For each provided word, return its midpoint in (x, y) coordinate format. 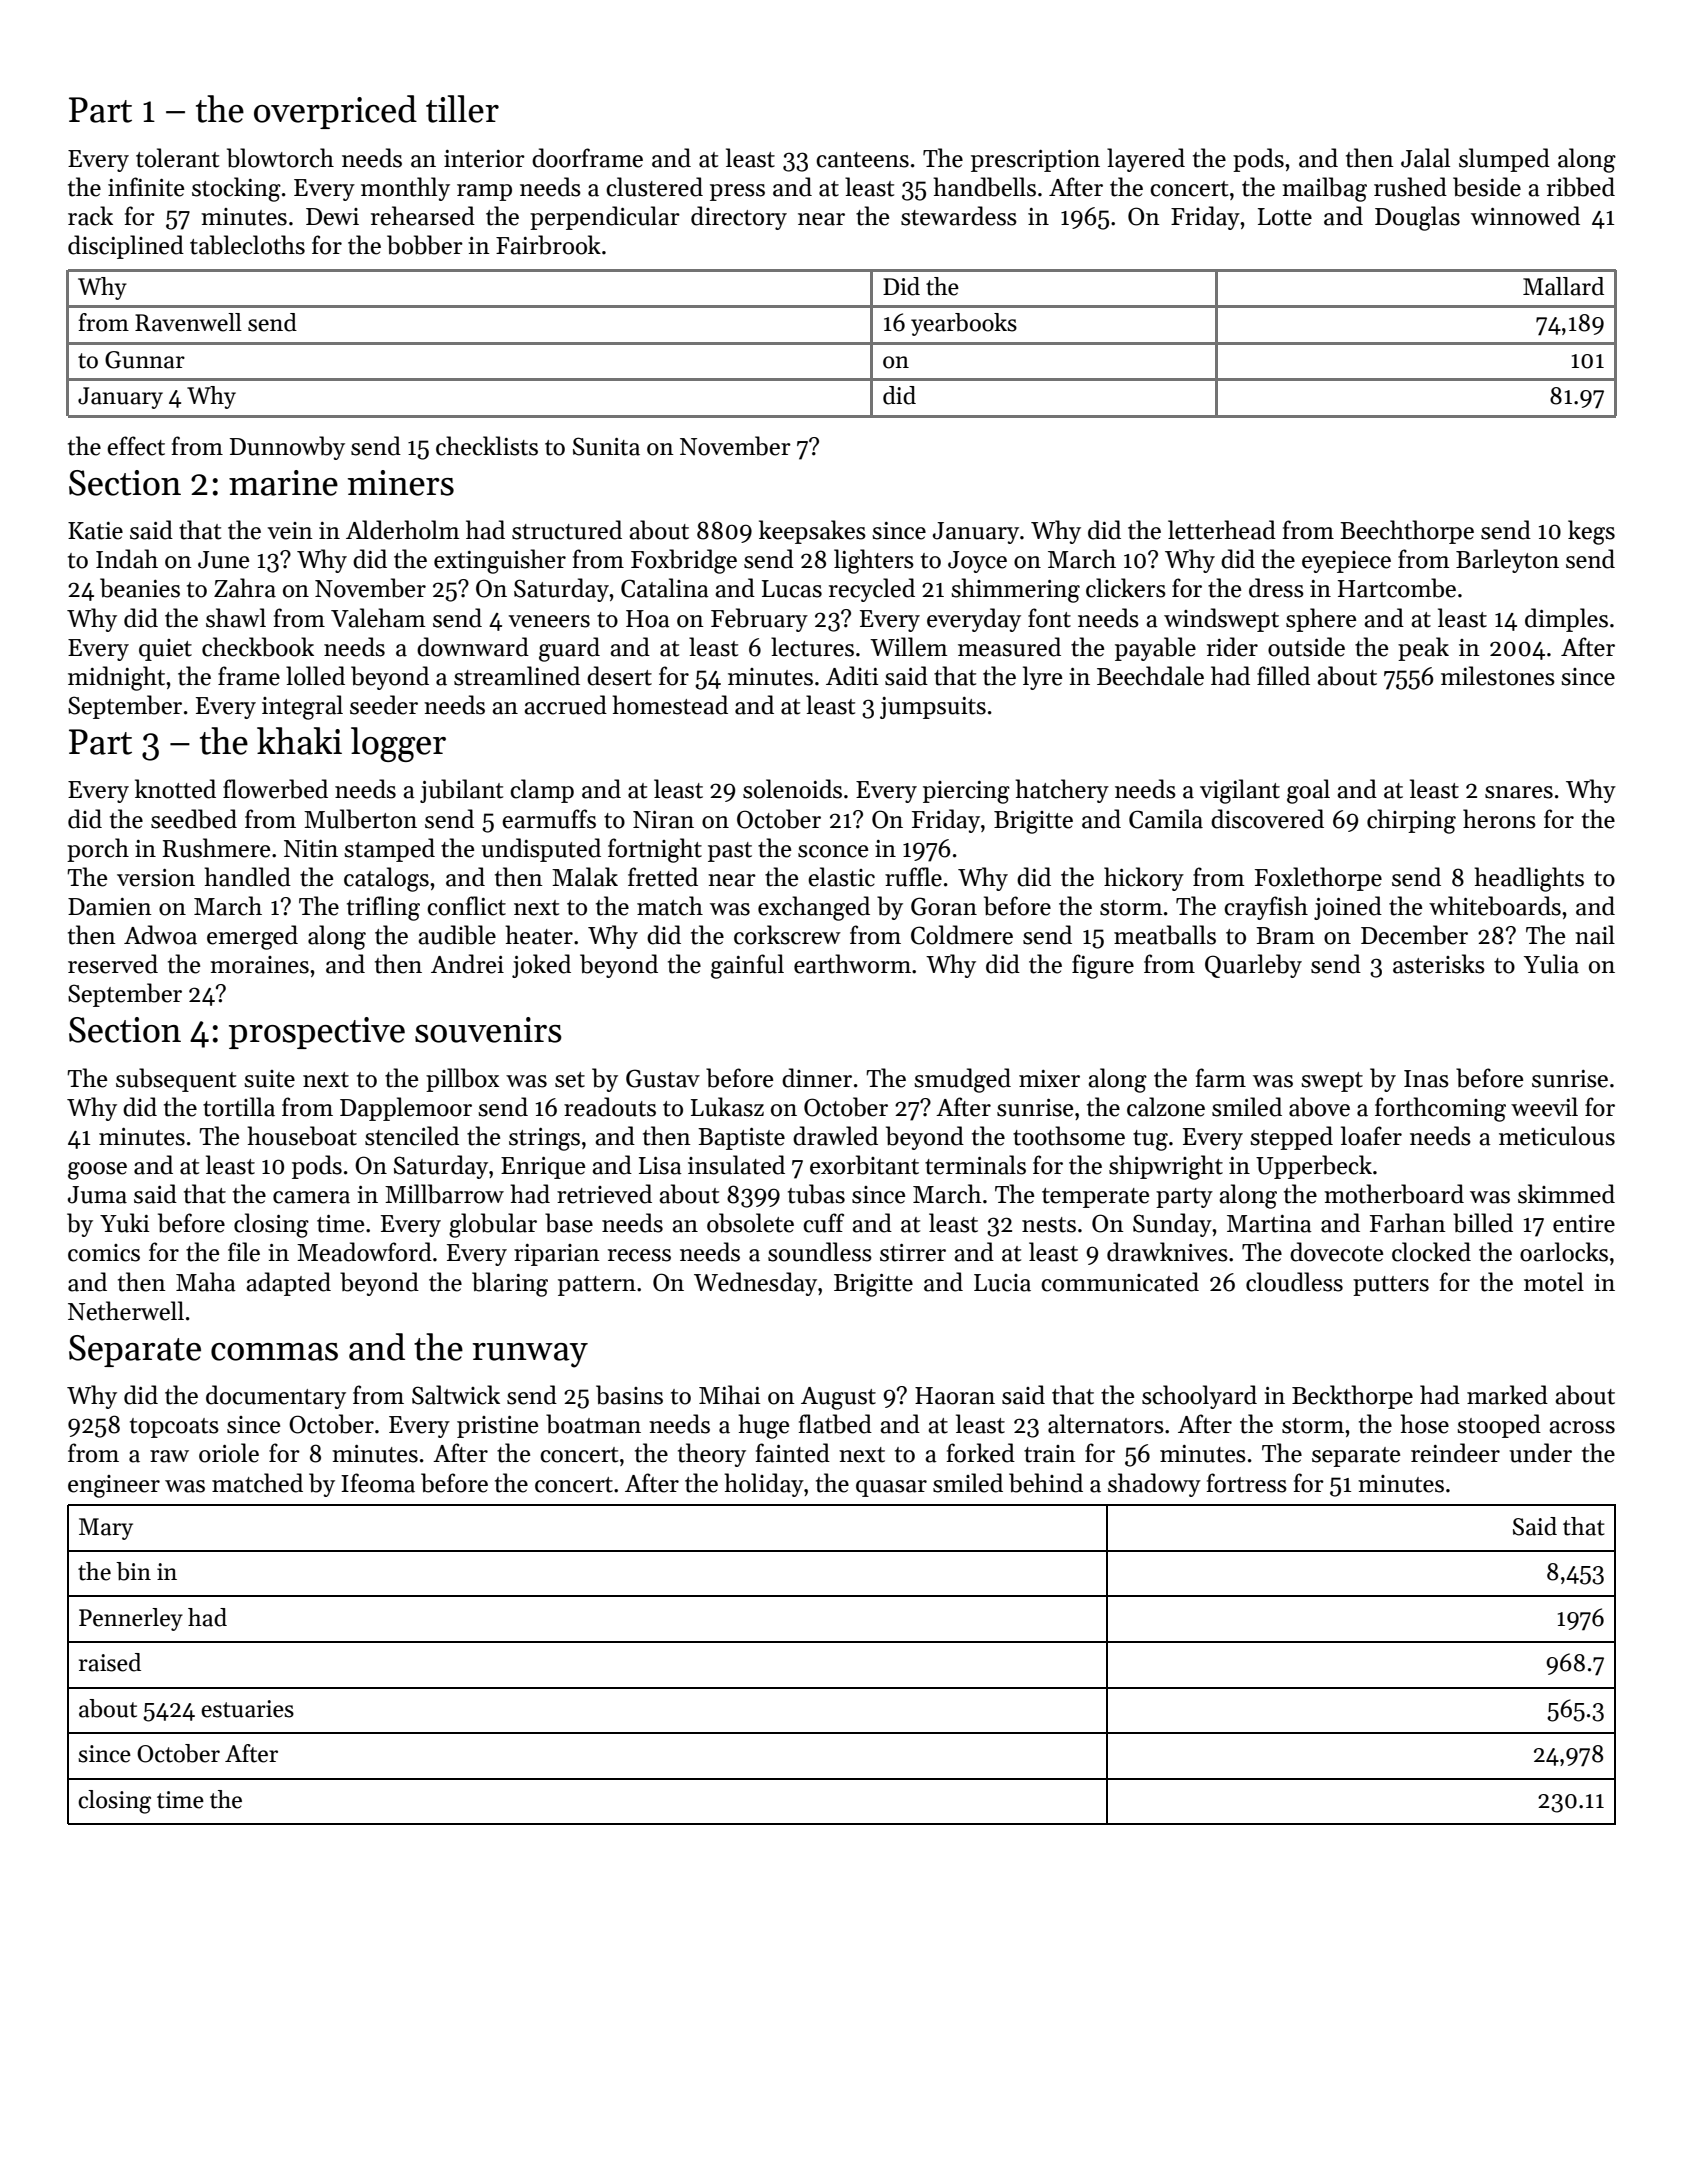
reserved (113, 964)
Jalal (1425, 158)
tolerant (177, 158)
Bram (1285, 936)
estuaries (247, 1709)
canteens (862, 160)
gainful (747, 966)
